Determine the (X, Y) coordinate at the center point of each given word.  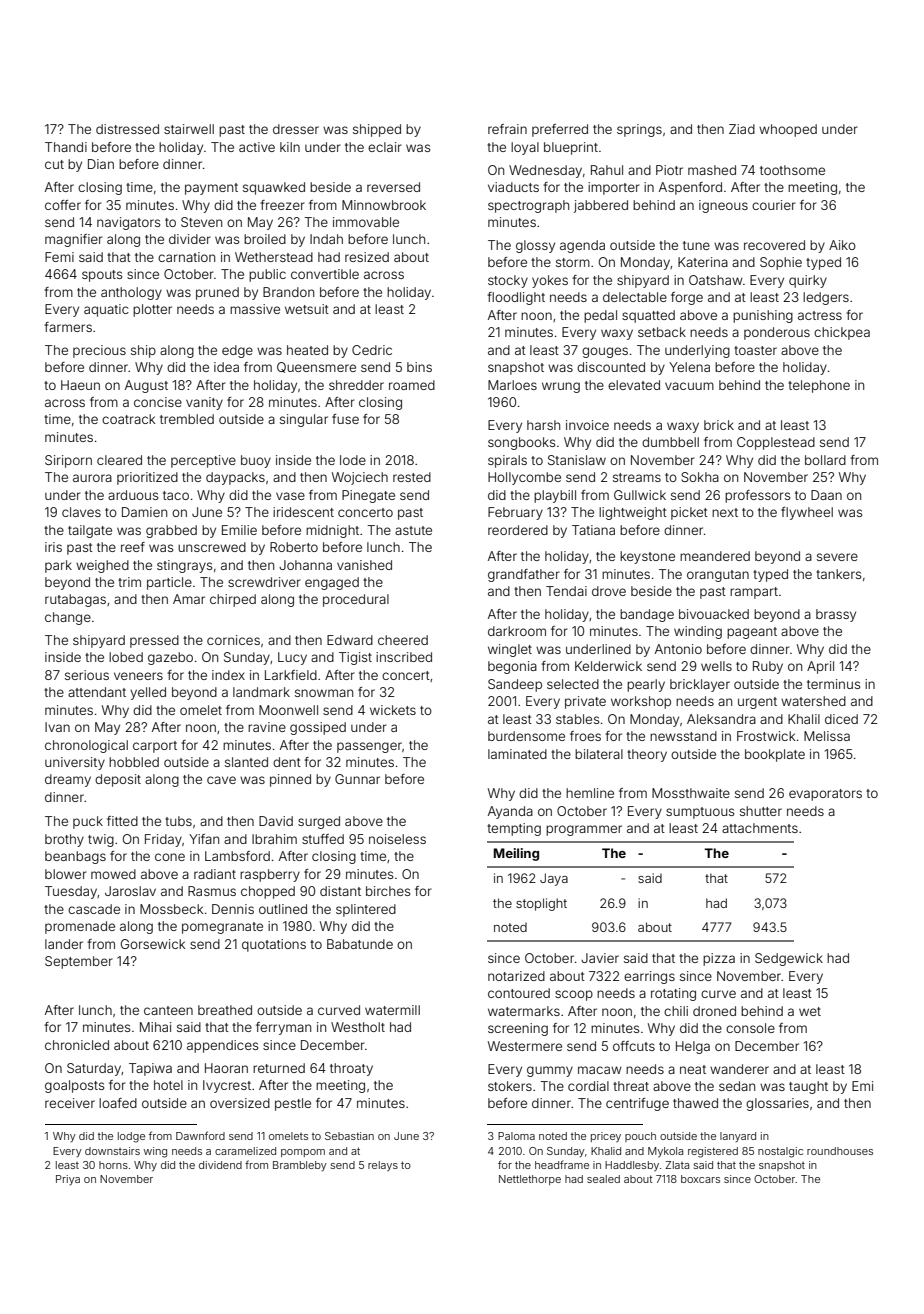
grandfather (523, 575)
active (257, 147)
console (750, 1028)
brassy (836, 615)
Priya (68, 1180)
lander (64, 944)
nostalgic (780, 1152)
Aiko (842, 245)
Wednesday (545, 171)
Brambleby (300, 1166)
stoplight (541, 904)
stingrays (184, 566)
